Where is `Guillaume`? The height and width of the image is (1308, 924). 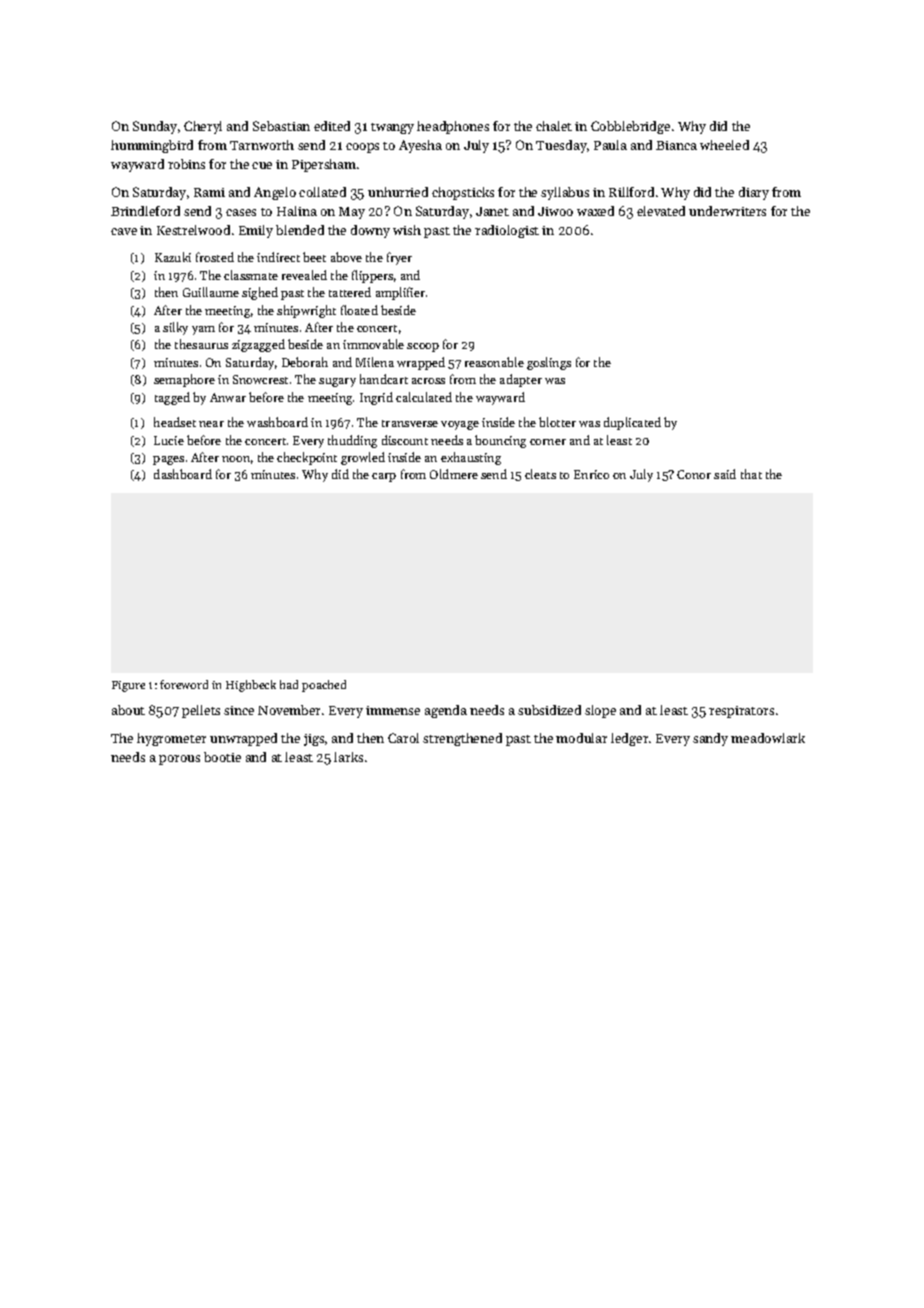
Guillaume is located at coordinates (211, 292).
